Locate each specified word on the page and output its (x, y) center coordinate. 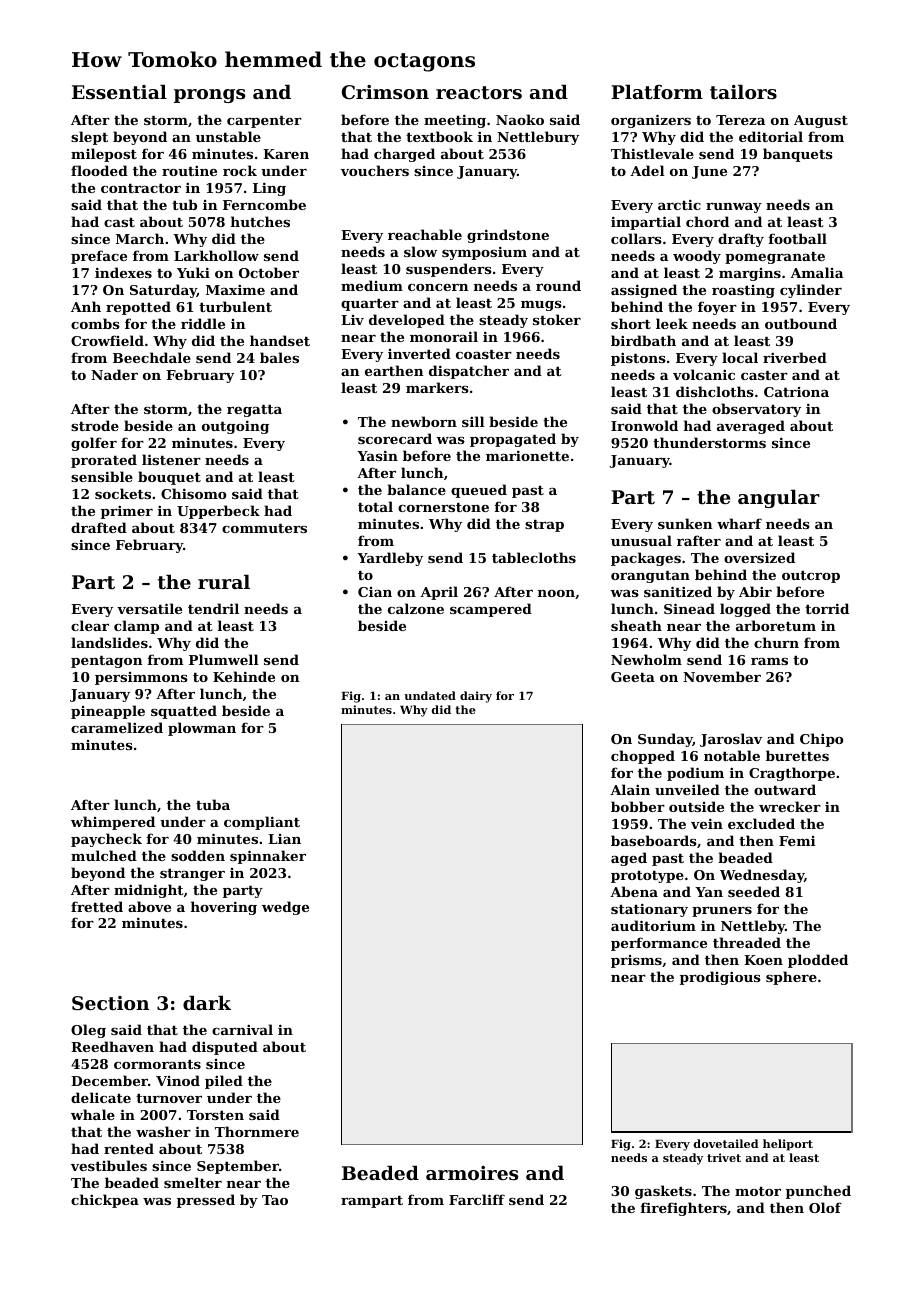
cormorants (157, 1064)
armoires (472, 1173)
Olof (825, 1207)
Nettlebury (538, 138)
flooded (99, 170)
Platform (657, 92)
